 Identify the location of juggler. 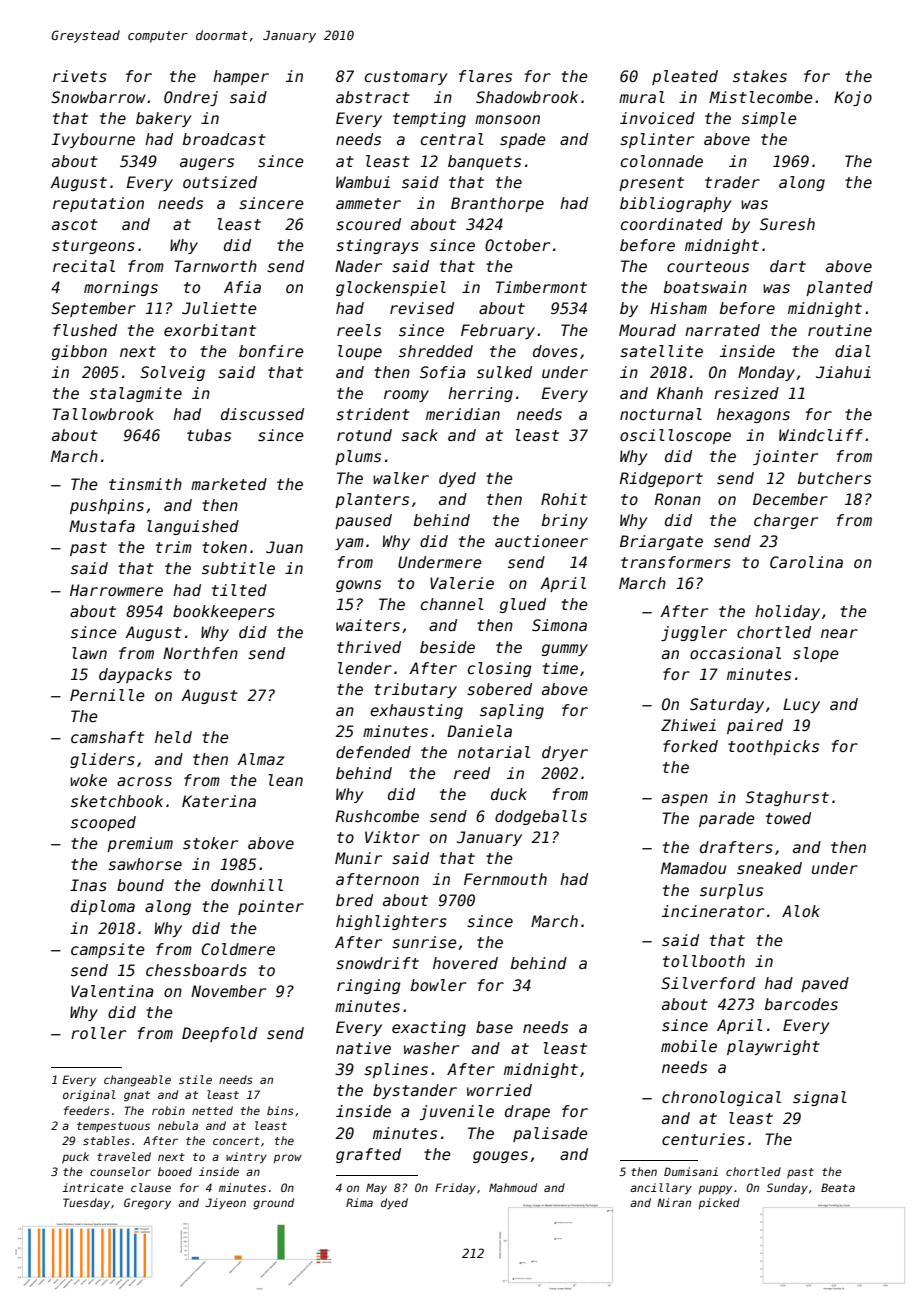
(694, 633).
